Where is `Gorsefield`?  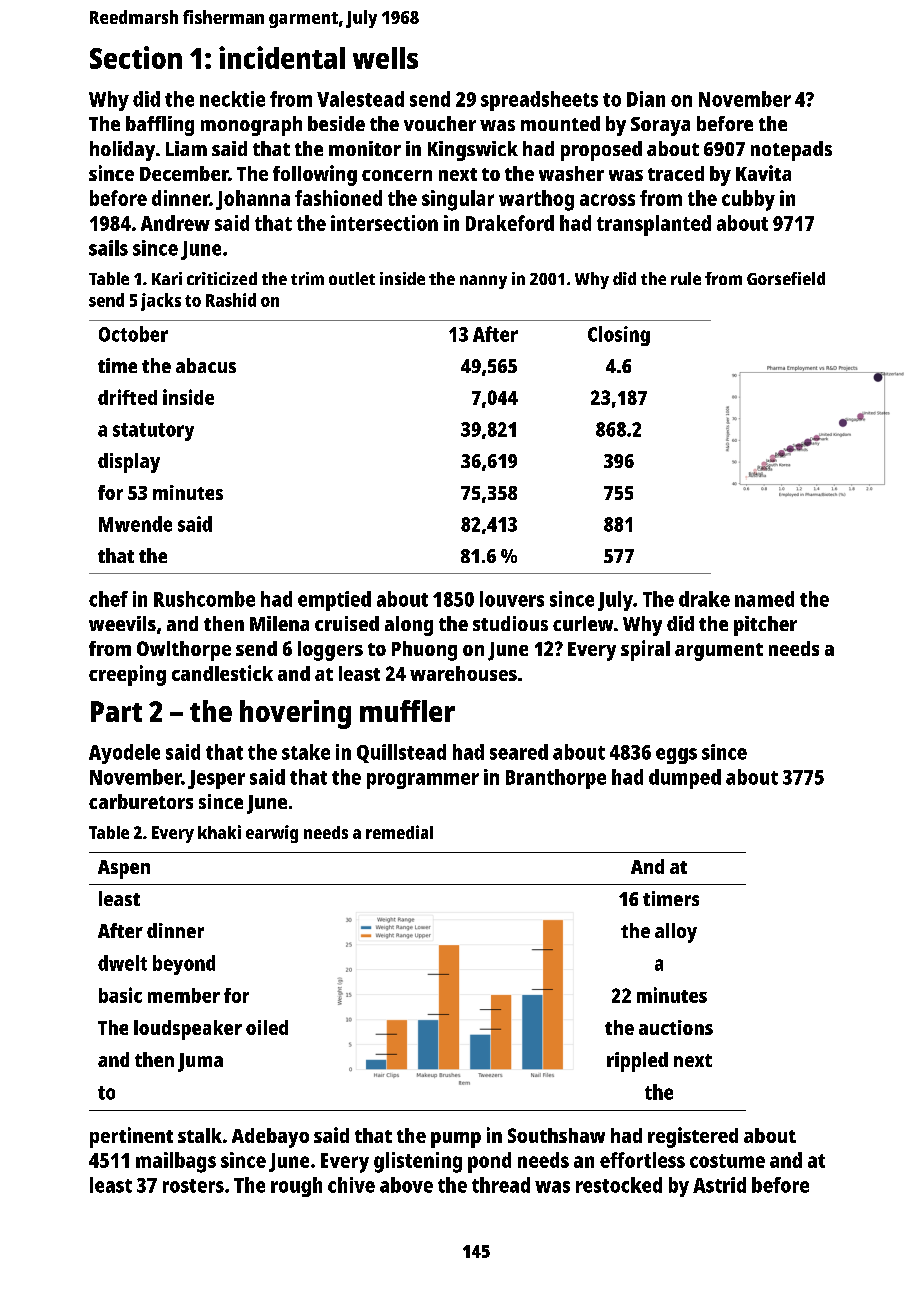 Gorsefield is located at coordinates (786, 278).
